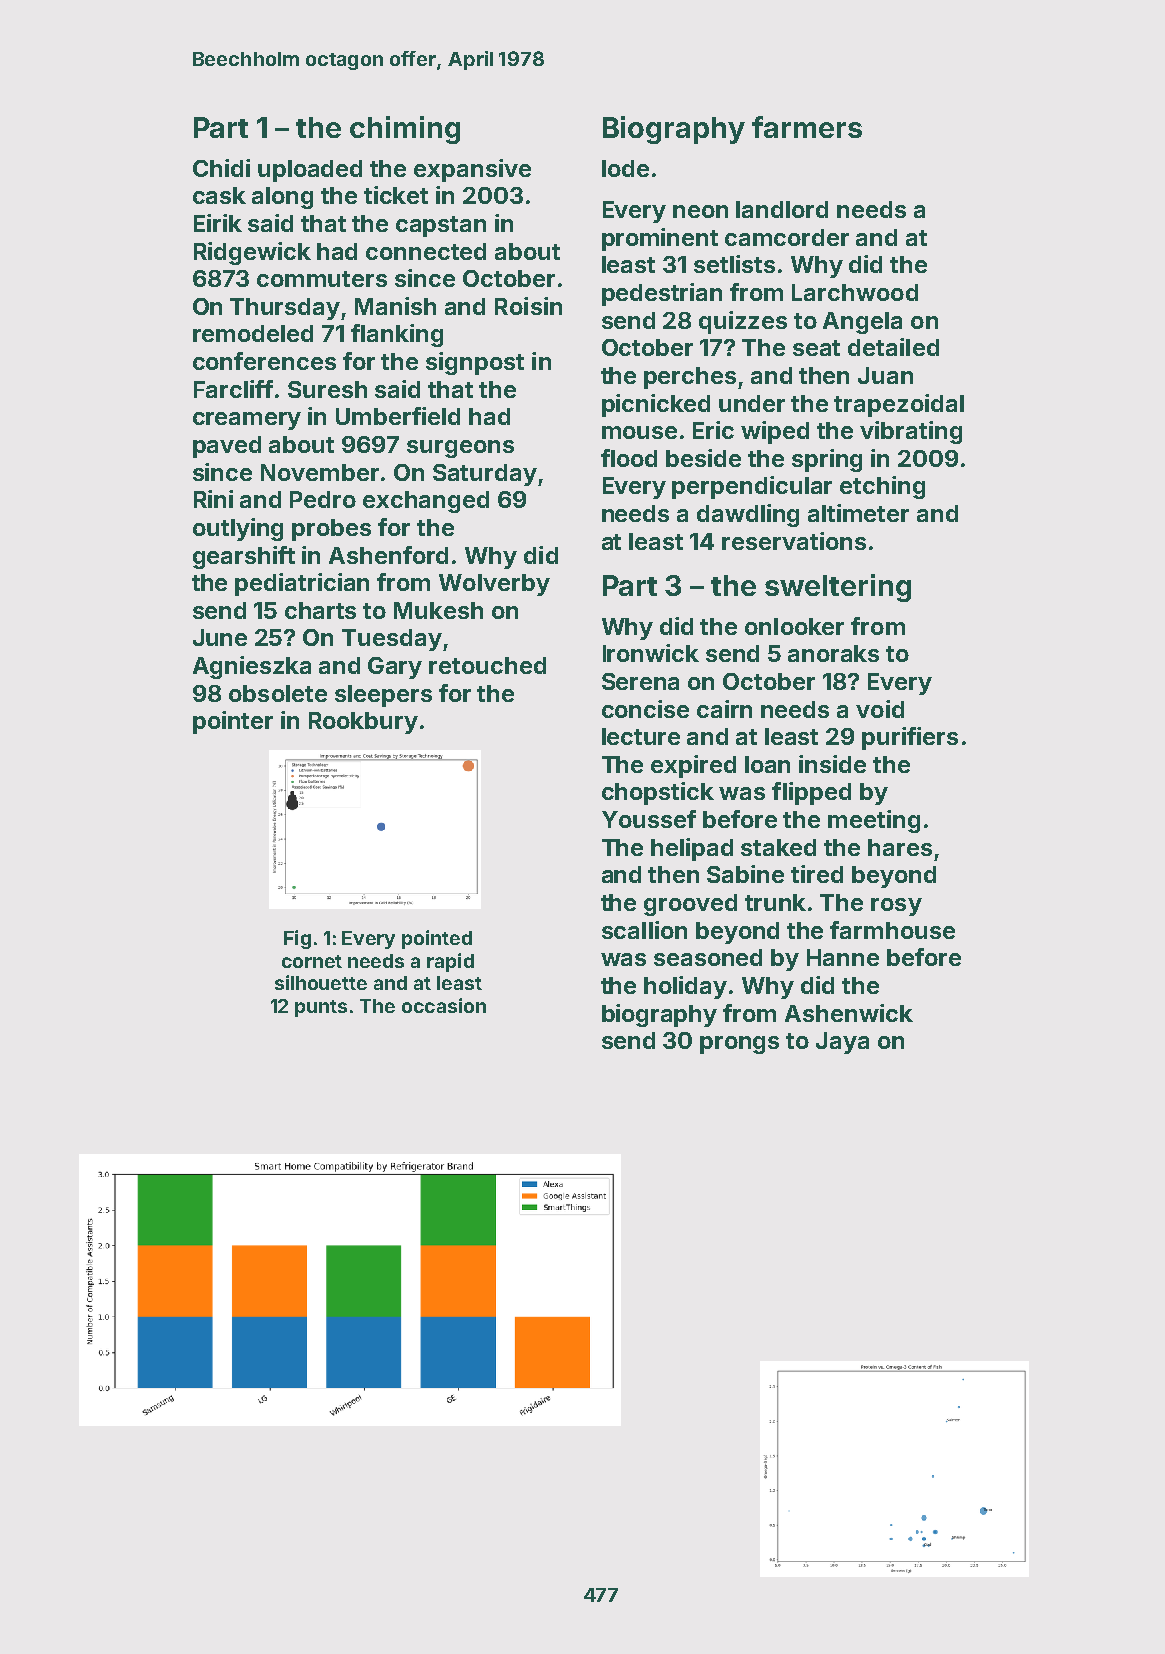 This image has height=1654, width=1165. I want to click on expansive, so click(472, 170).
